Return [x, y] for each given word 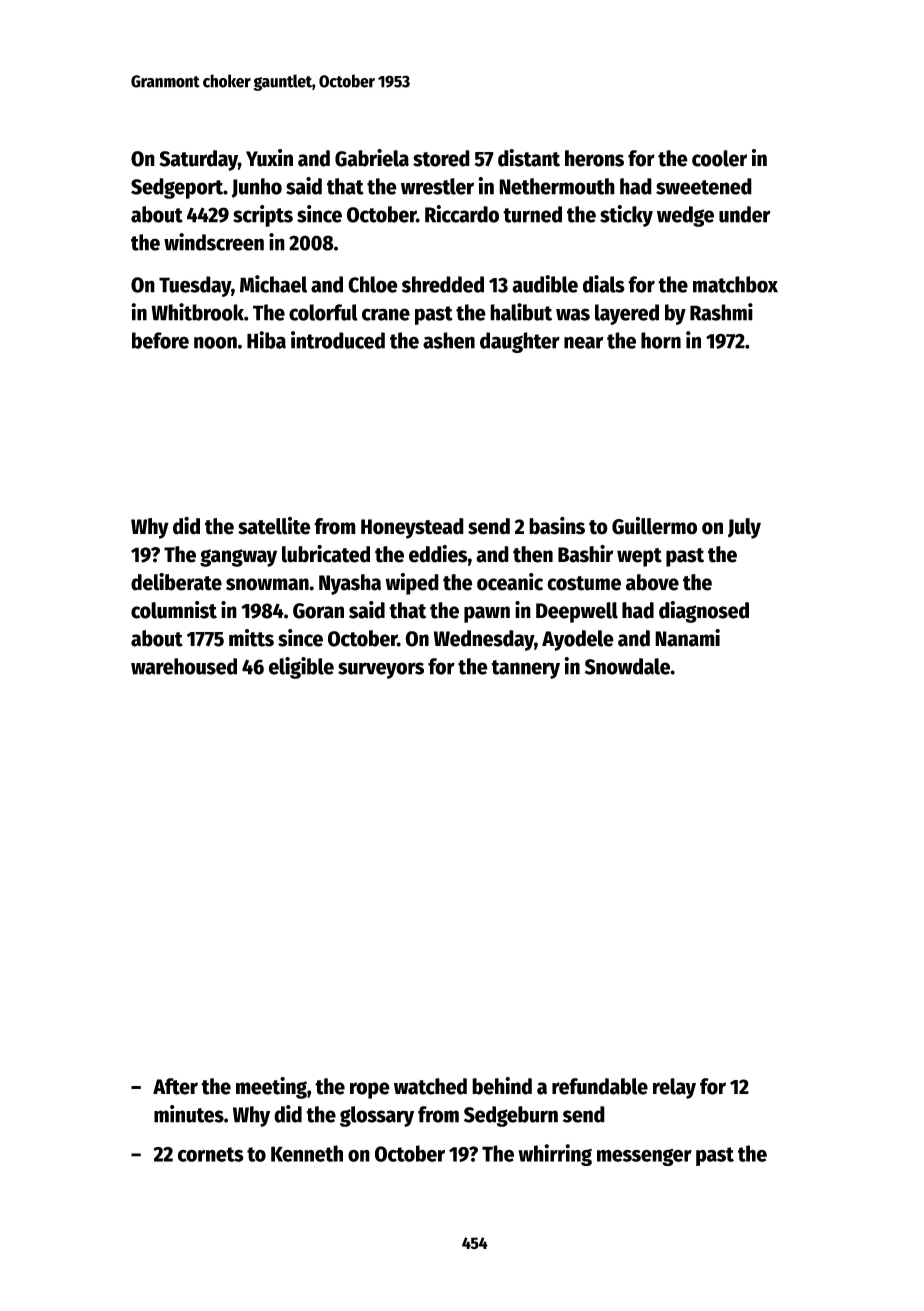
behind [502, 1086]
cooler [719, 158]
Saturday [198, 160]
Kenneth [307, 1153]
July [744, 528]
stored [441, 158]
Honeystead [412, 528]
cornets [211, 1154]
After [175, 1086]
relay [674, 1088]
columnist [174, 610]
